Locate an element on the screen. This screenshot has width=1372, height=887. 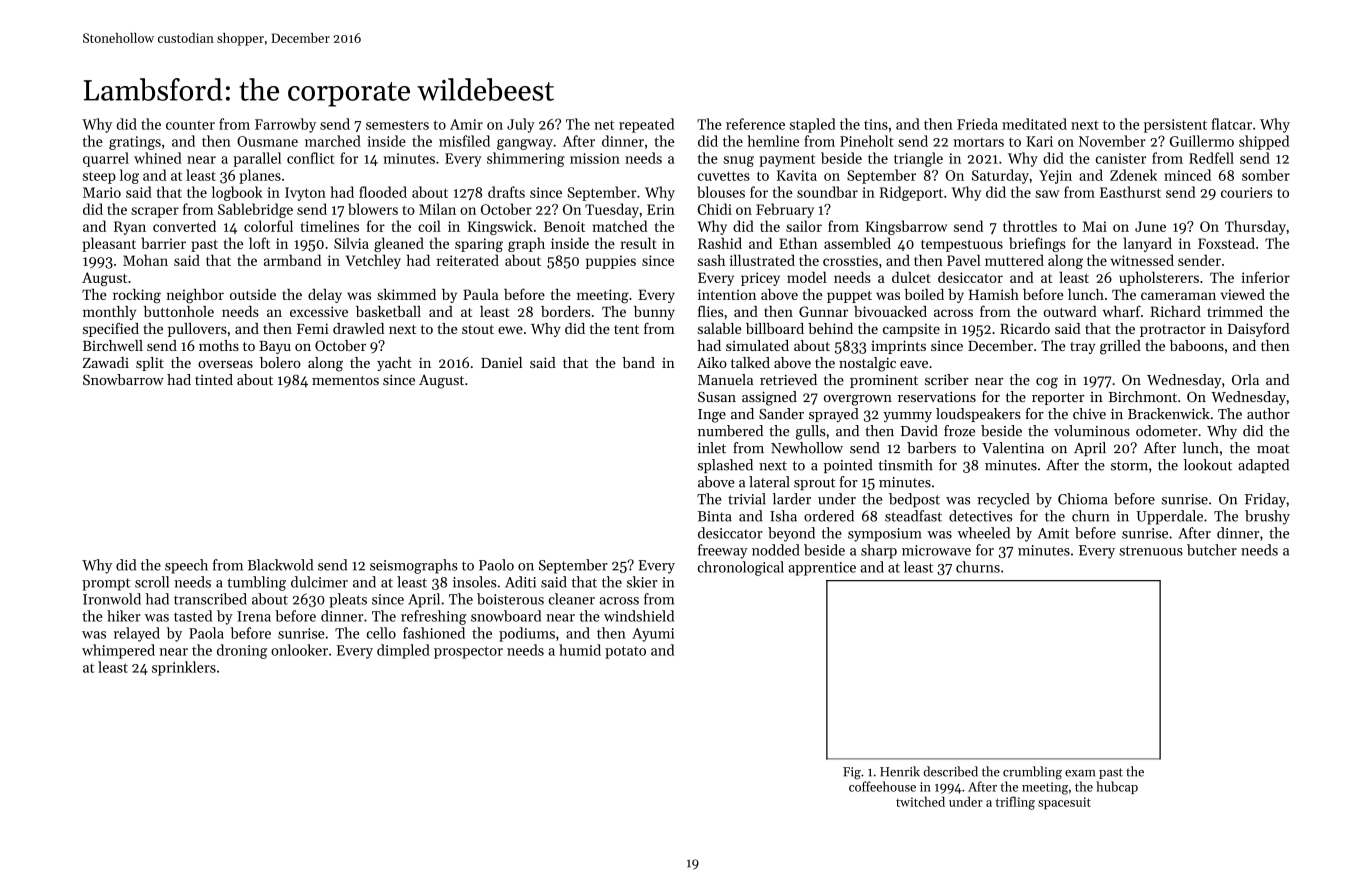
overgrown is located at coordinates (858, 400).
